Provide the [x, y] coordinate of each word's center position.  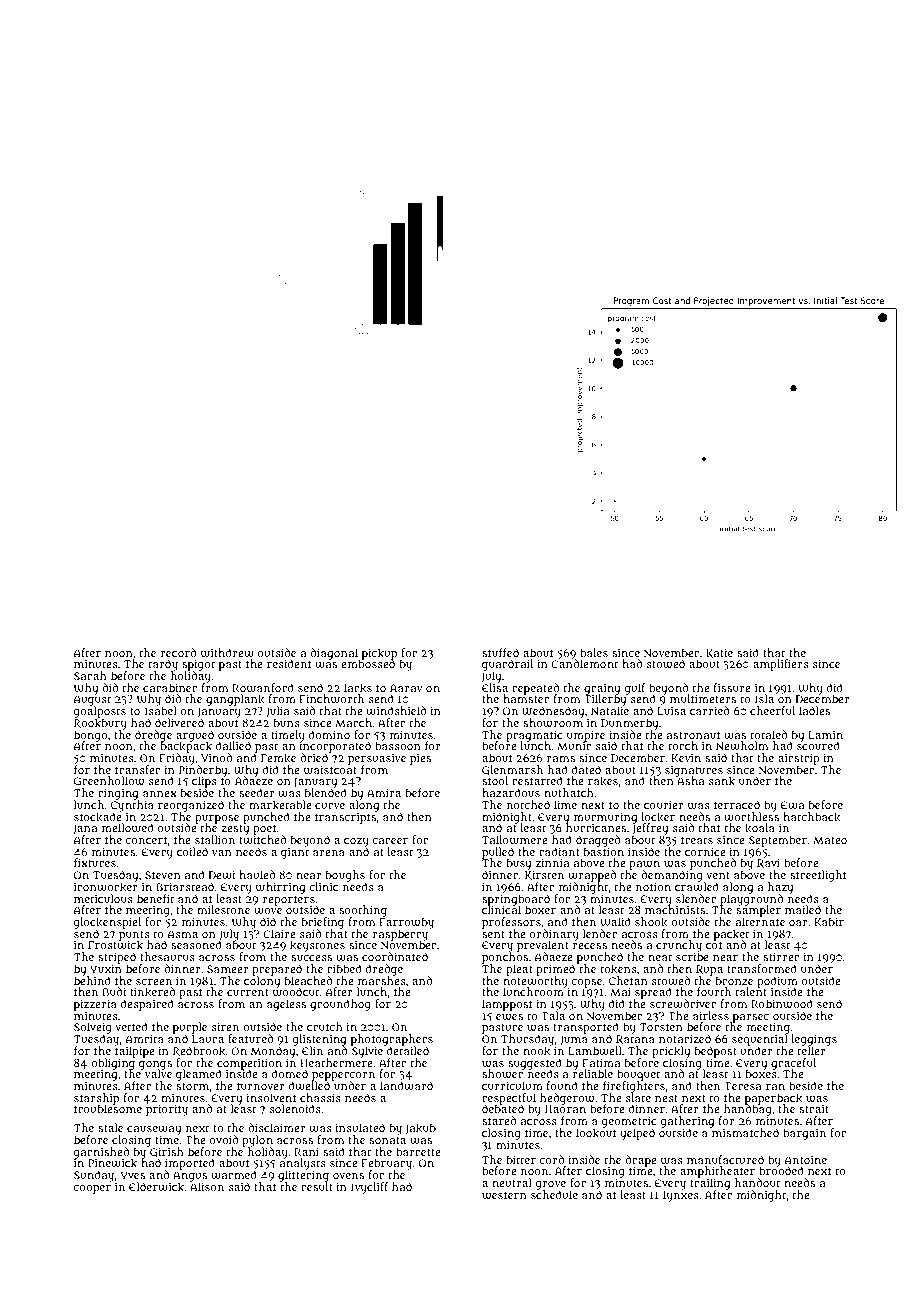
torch [683, 745]
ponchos [505, 958]
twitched [262, 840]
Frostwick [115, 945]
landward [406, 1086]
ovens [348, 1176]
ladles [814, 710]
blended [326, 792]
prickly [671, 1052]
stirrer [781, 956]
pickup [379, 653]
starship [96, 1099]
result [317, 1186]
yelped [637, 1134]
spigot [198, 665]
